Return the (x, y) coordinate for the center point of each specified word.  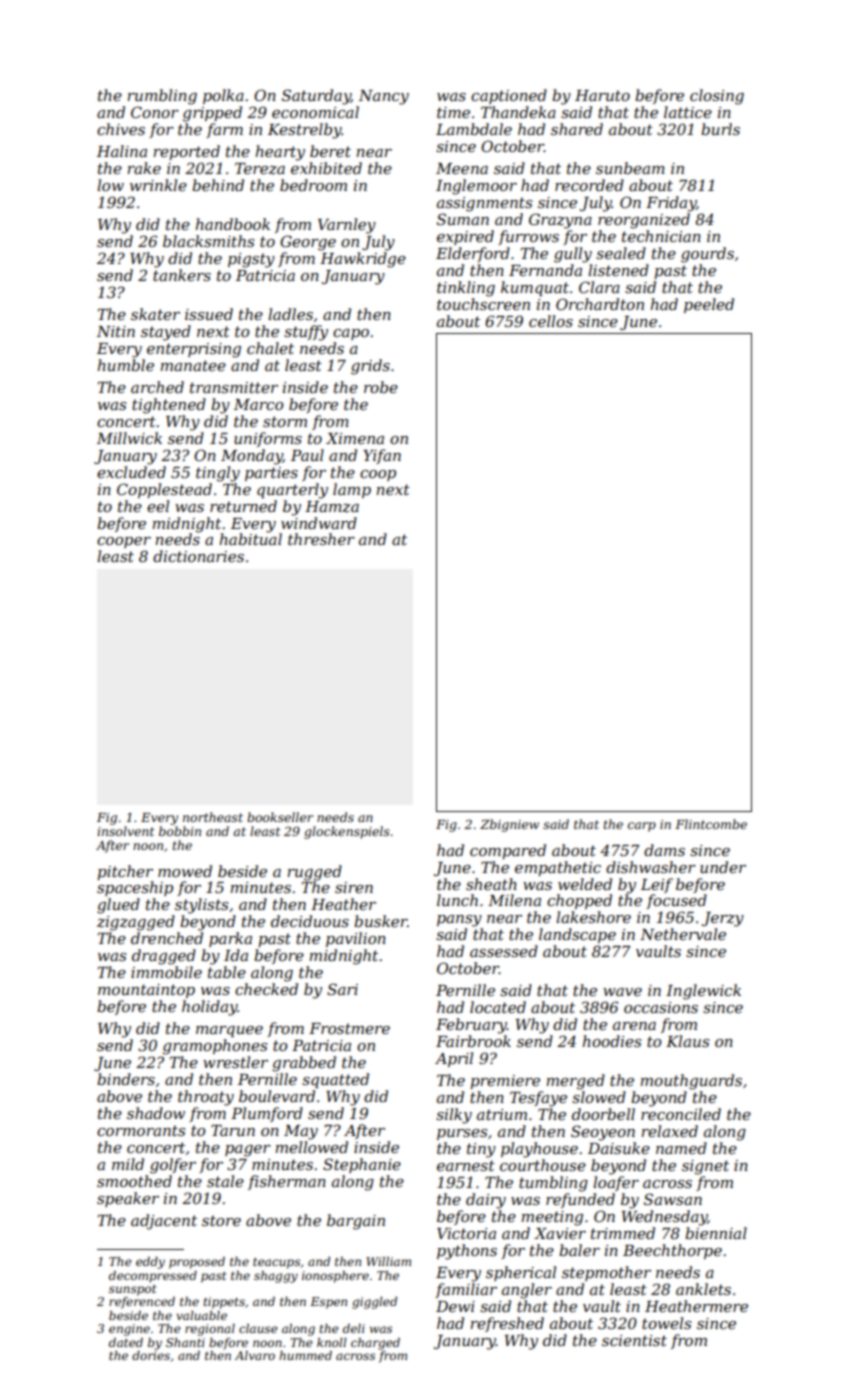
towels (666, 1323)
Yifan (382, 456)
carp (642, 827)
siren (354, 887)
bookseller (280, 817)
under (723, 867)
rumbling (162, 97)
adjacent (164, 1222)
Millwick (129, 438)
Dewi (455, 1306)
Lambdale (474, 129)
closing (717, 97)
